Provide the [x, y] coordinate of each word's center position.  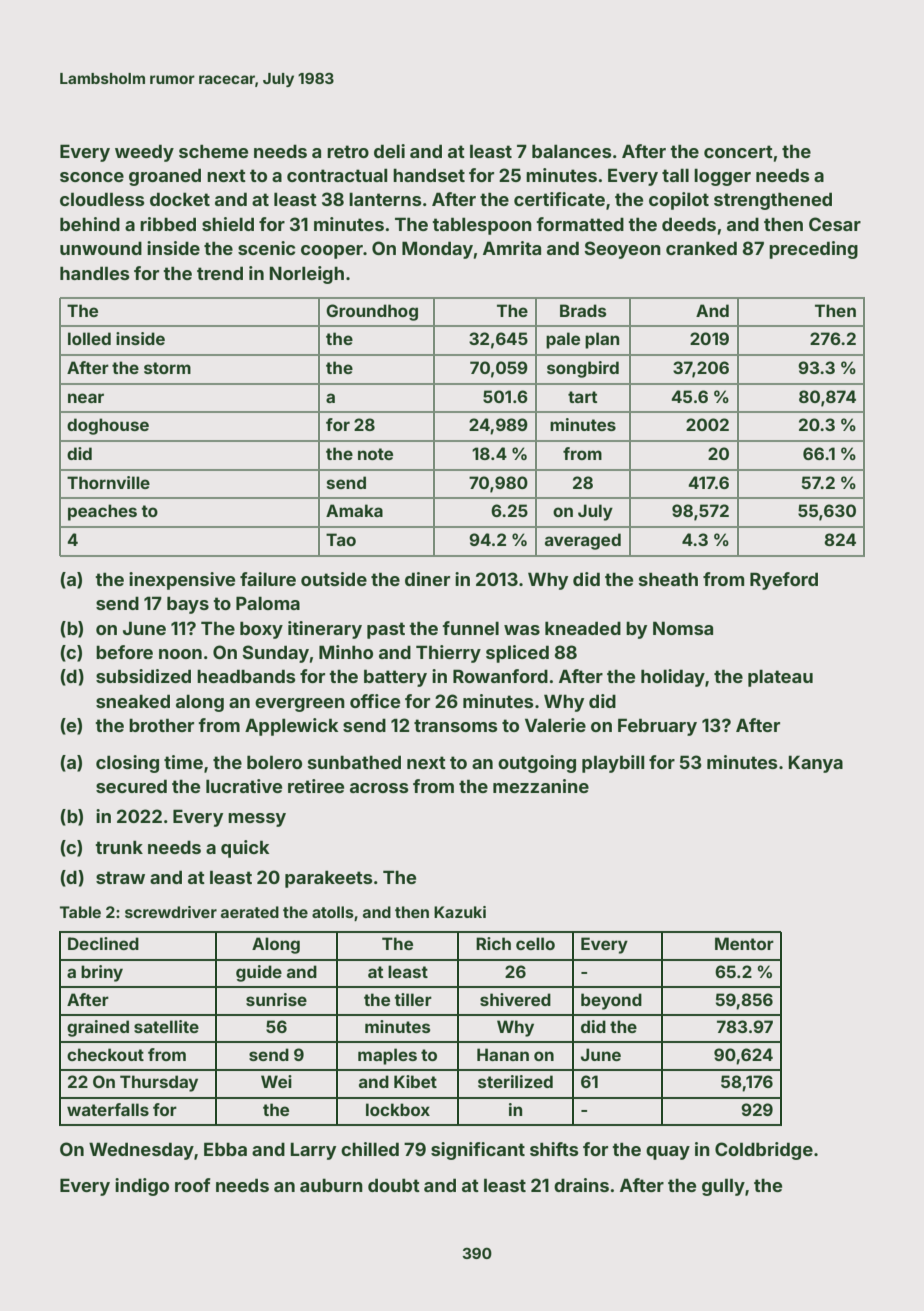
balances [571, 151]
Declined [103, 943]
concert [738, 151]
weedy [144, 153]
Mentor [744, 943]
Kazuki [460, 912]
